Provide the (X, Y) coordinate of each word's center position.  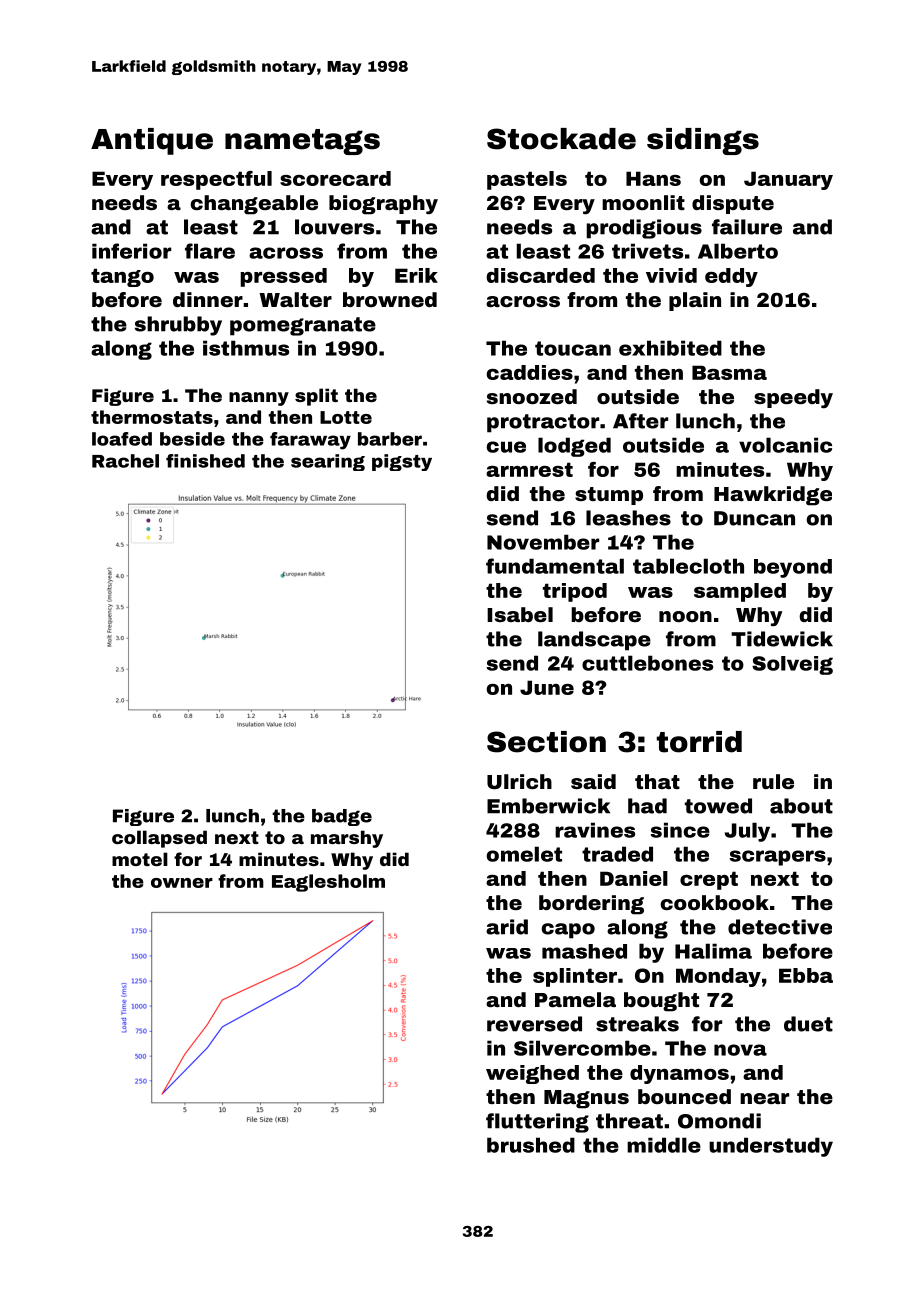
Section (546, 742)
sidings (703, 141)
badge (342, 817)
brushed (531, 1145)
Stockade (561, 139)
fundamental (555, 566)
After (640, 421)
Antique (152, 141)
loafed (122, 439)
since (680, 830)
